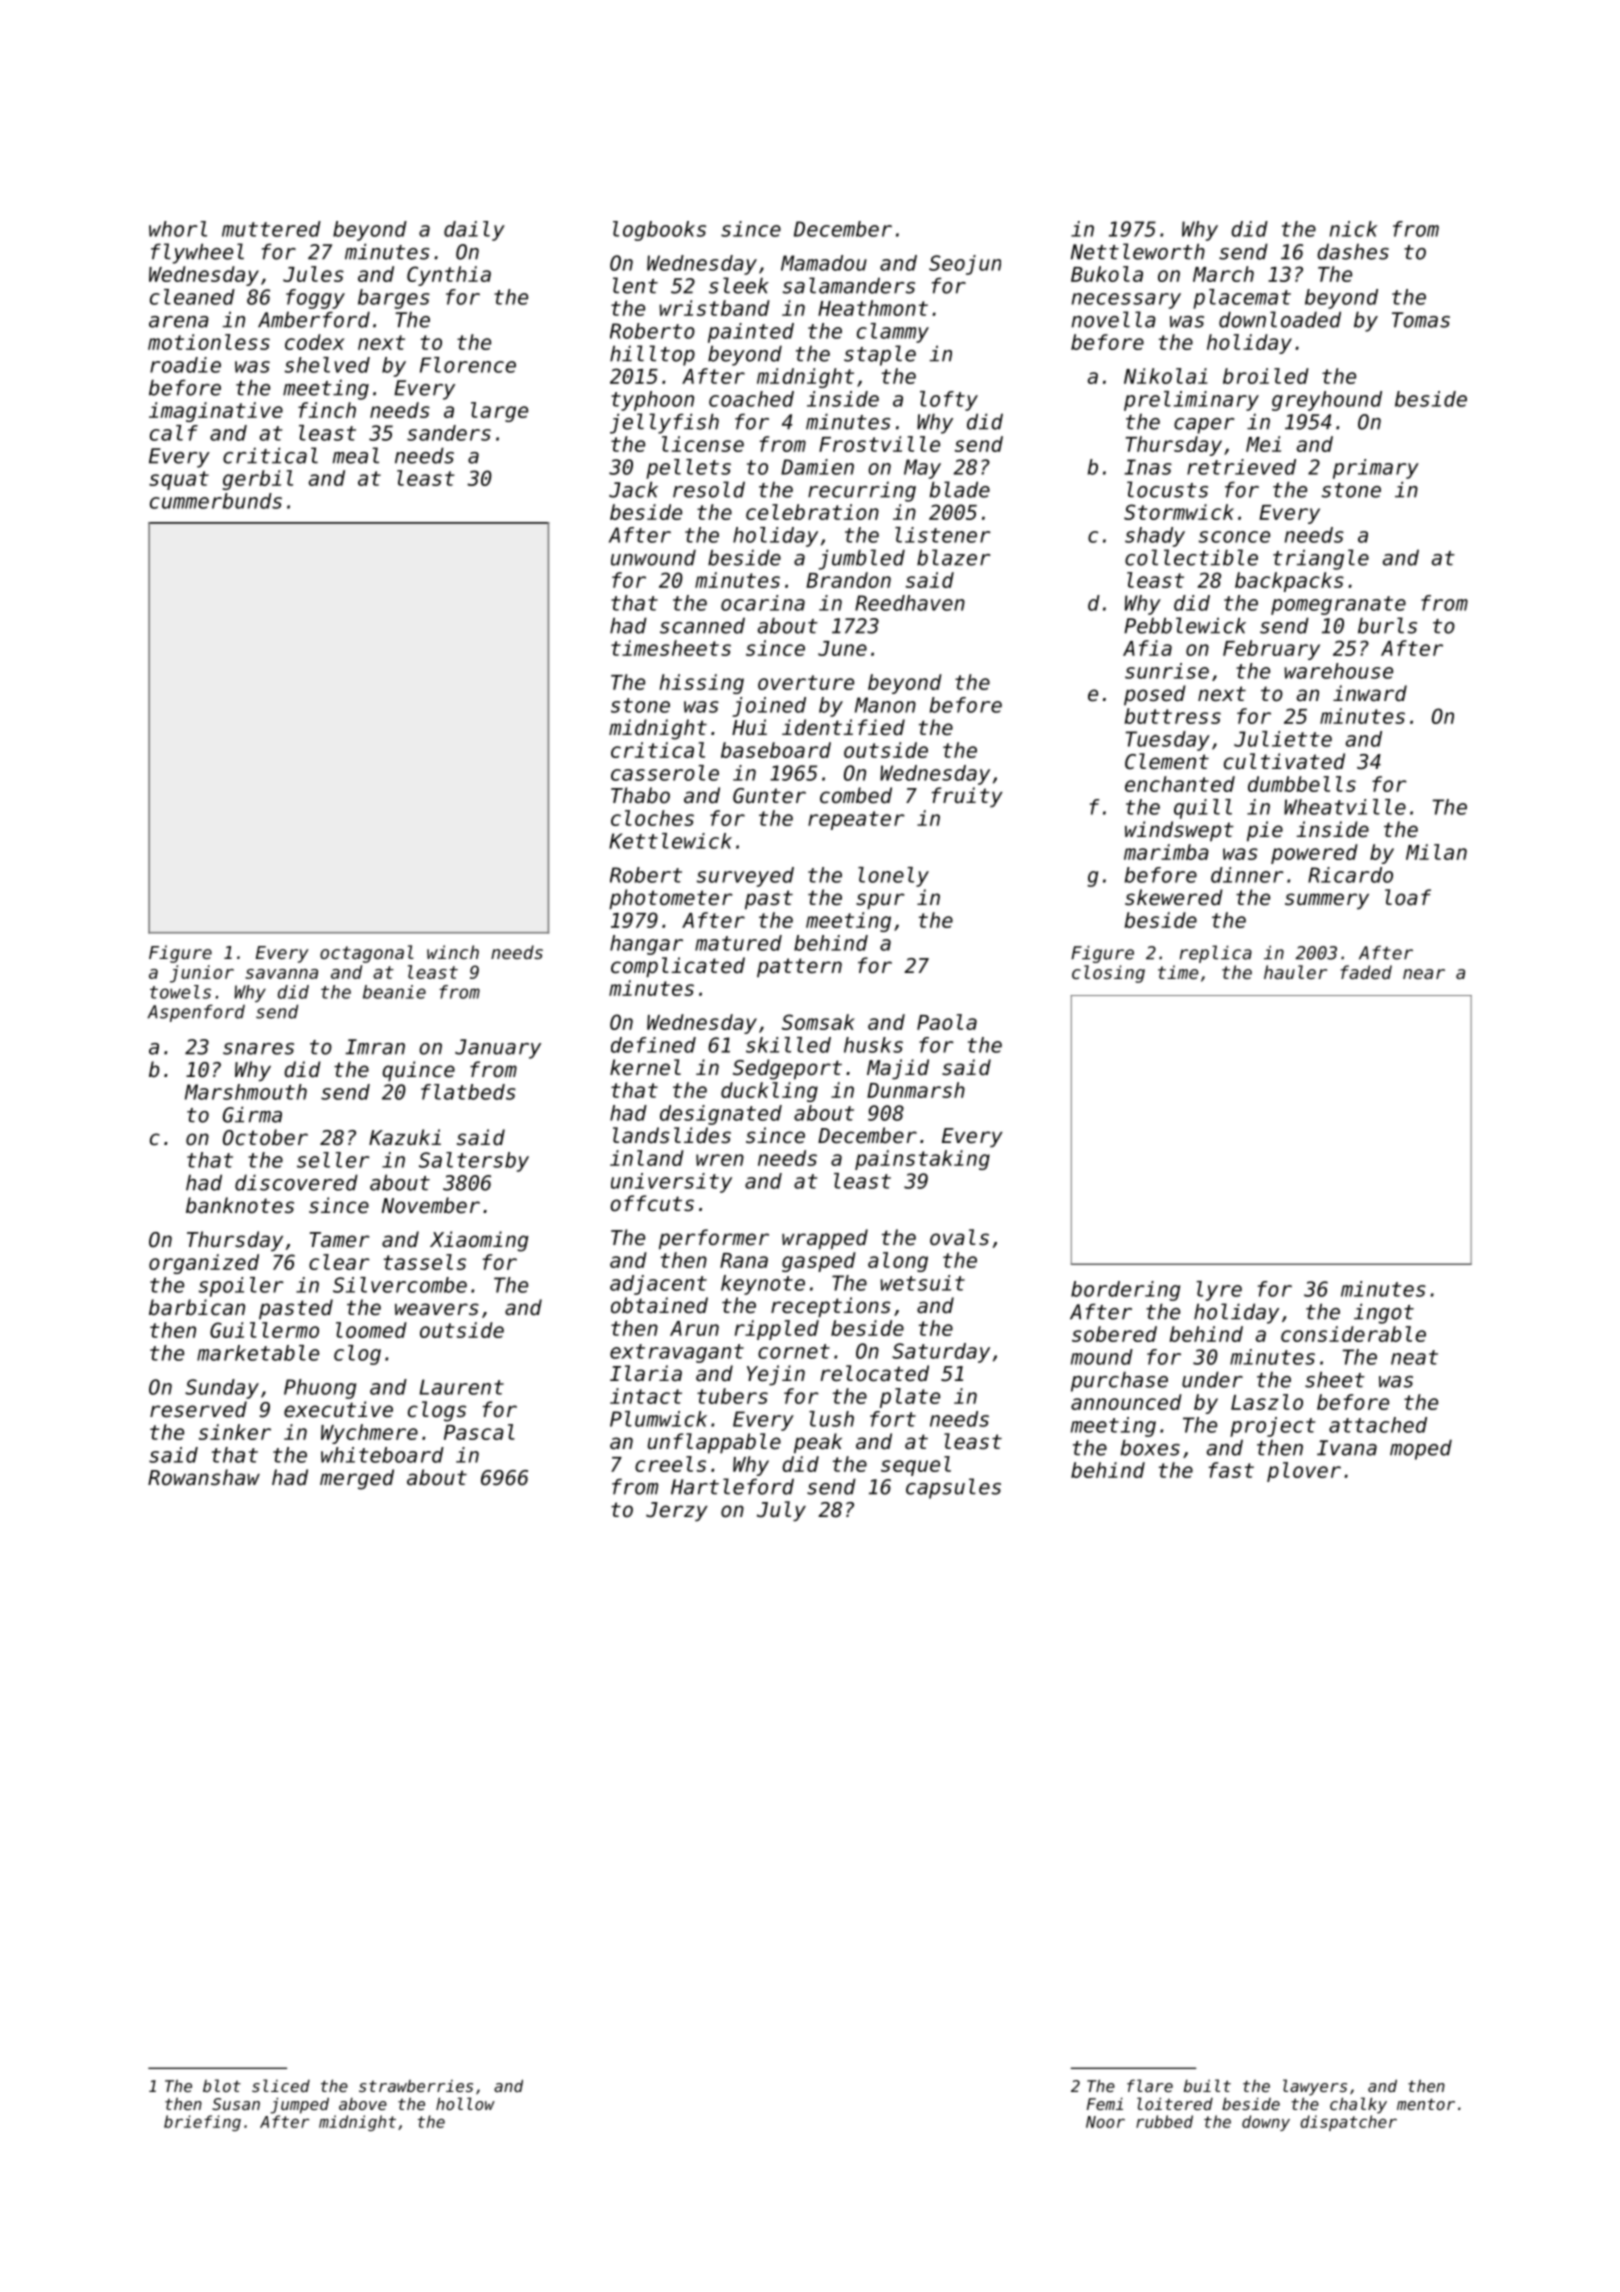  What do you see at coordinates (174, 433) in the image?
I see `calf` at bounding box center [174, 433].
